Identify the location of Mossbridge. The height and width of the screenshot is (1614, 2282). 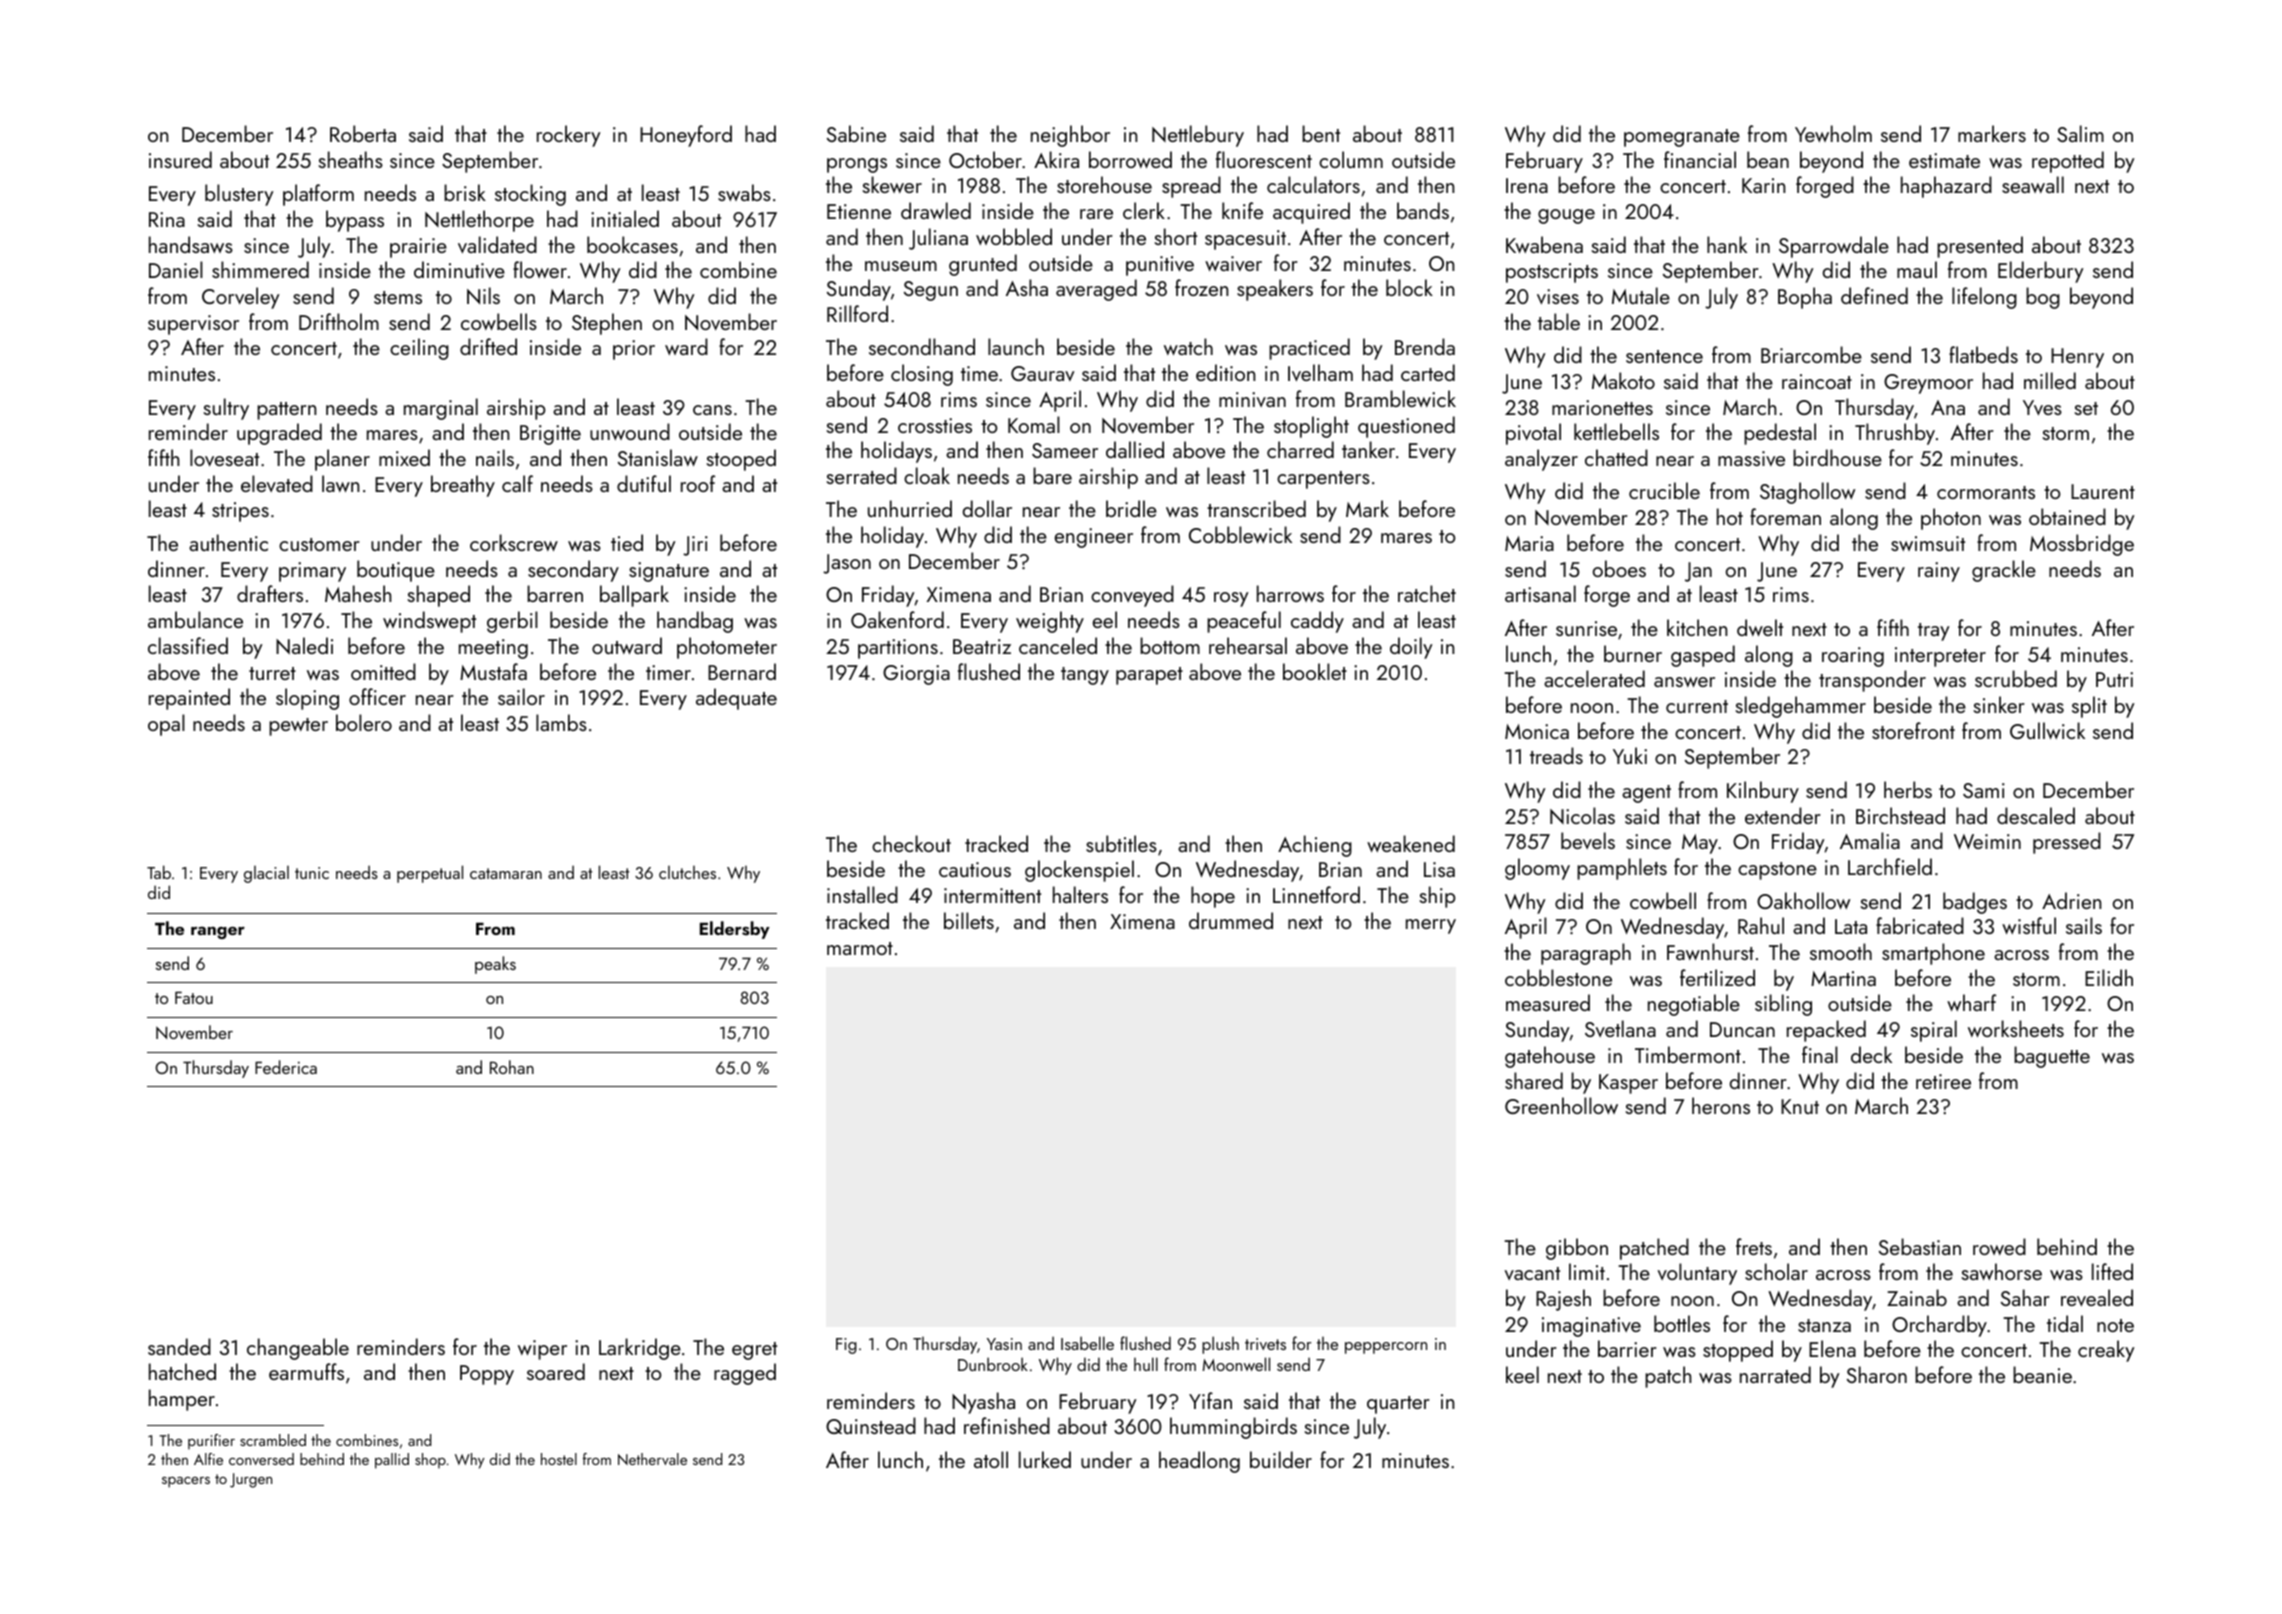
(2082, 545).
